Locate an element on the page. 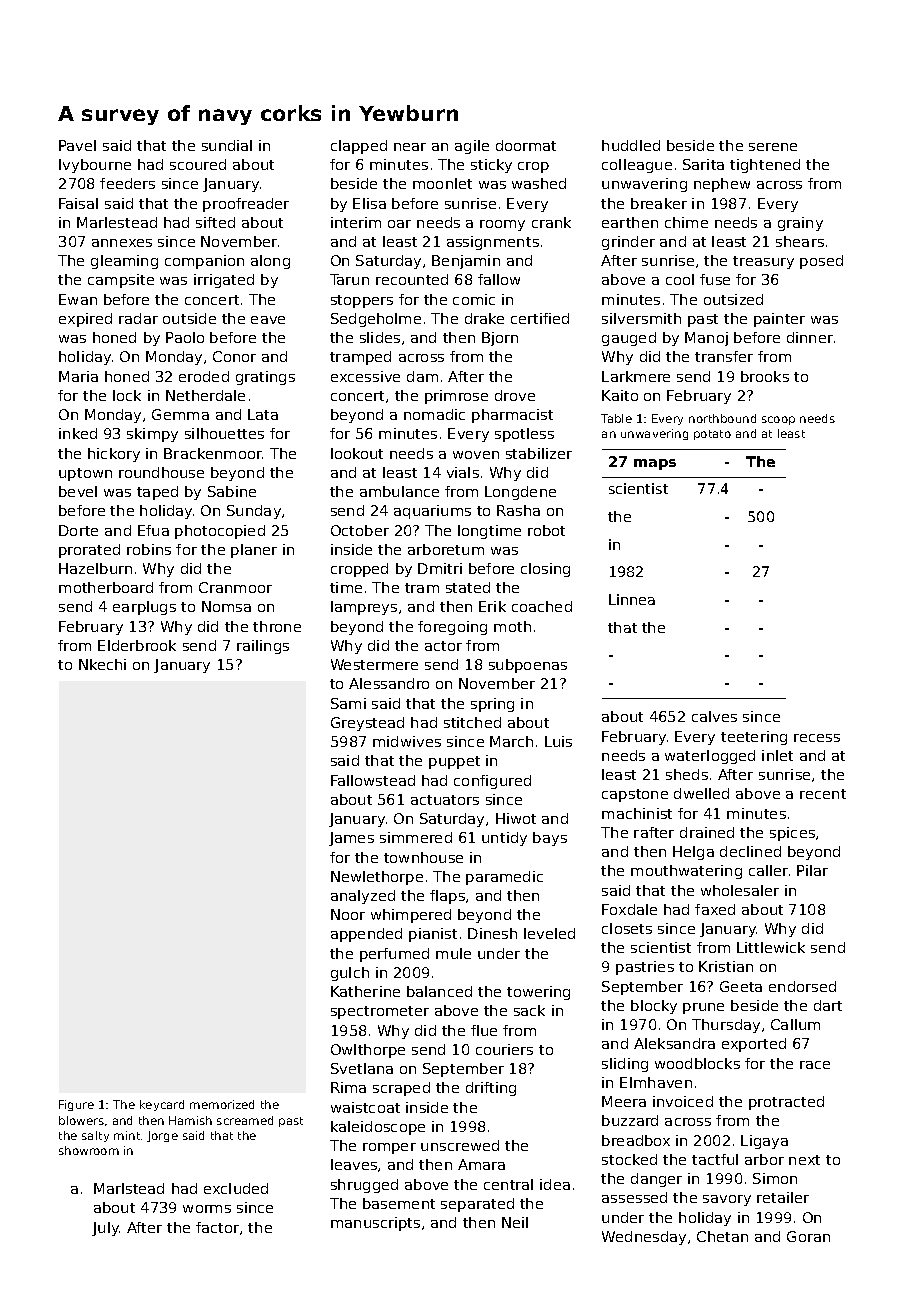 This page has height=1316, width=908. Linnea is located at coordinates (632, 599).
